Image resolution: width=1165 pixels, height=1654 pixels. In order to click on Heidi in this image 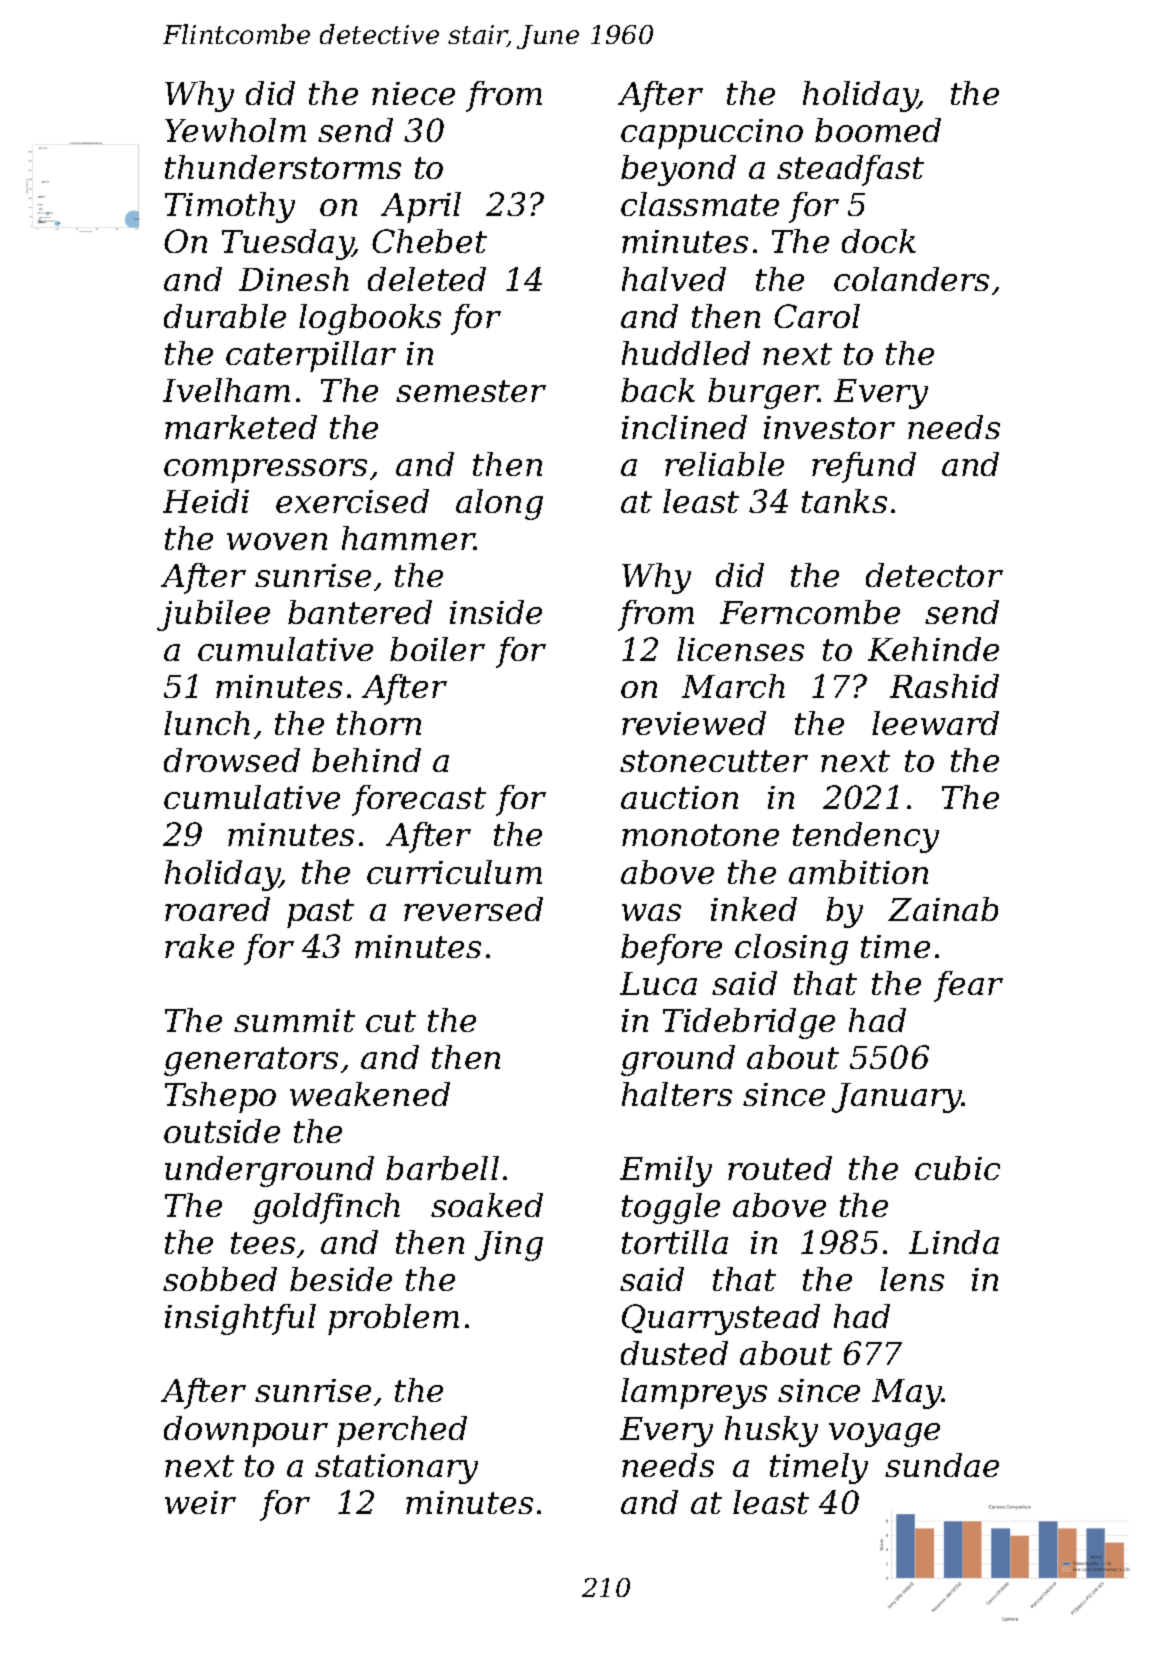, I will do `click(206, 501)`.
